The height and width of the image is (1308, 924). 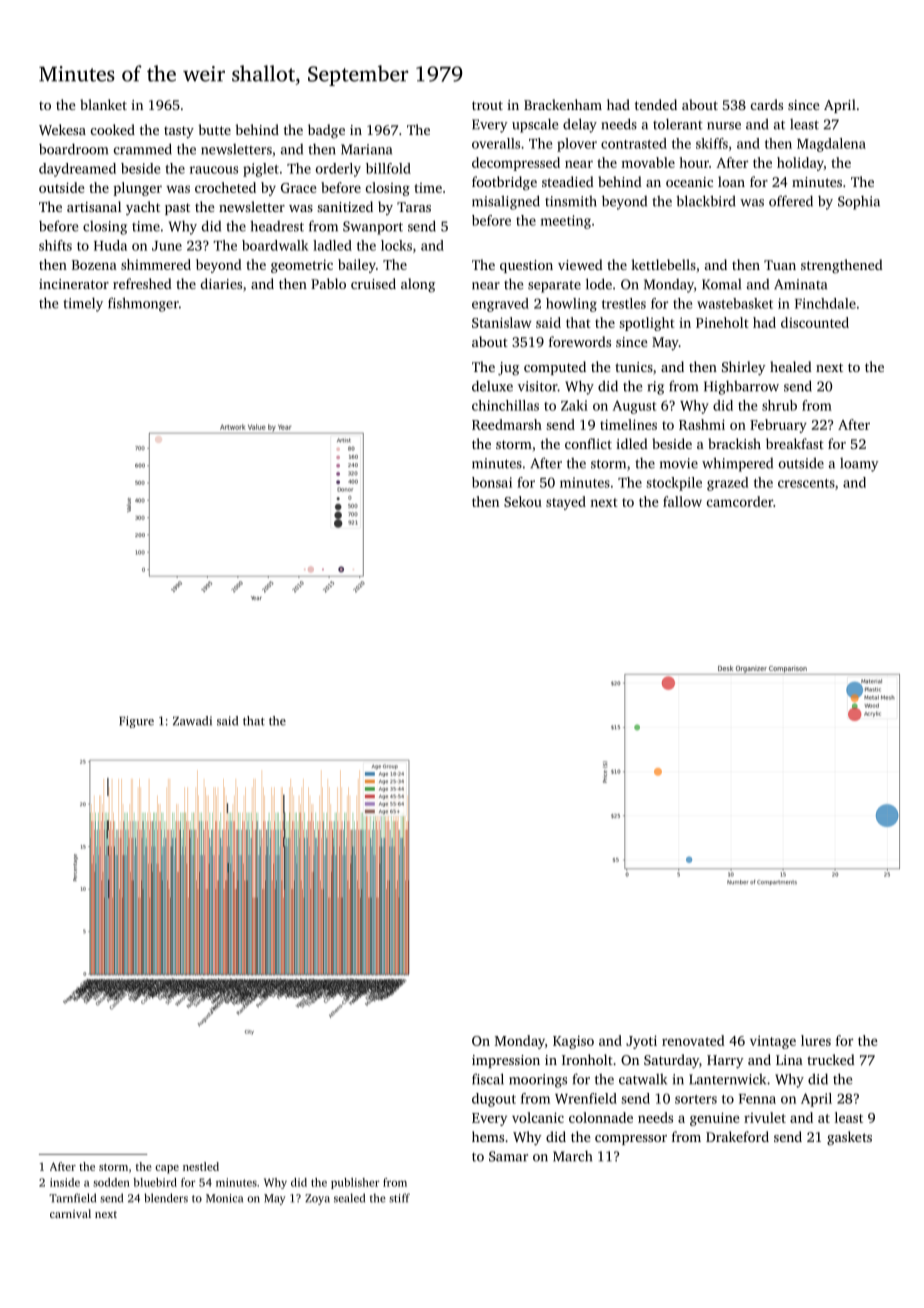 I want to click on past, so click(x=177, y=209).
